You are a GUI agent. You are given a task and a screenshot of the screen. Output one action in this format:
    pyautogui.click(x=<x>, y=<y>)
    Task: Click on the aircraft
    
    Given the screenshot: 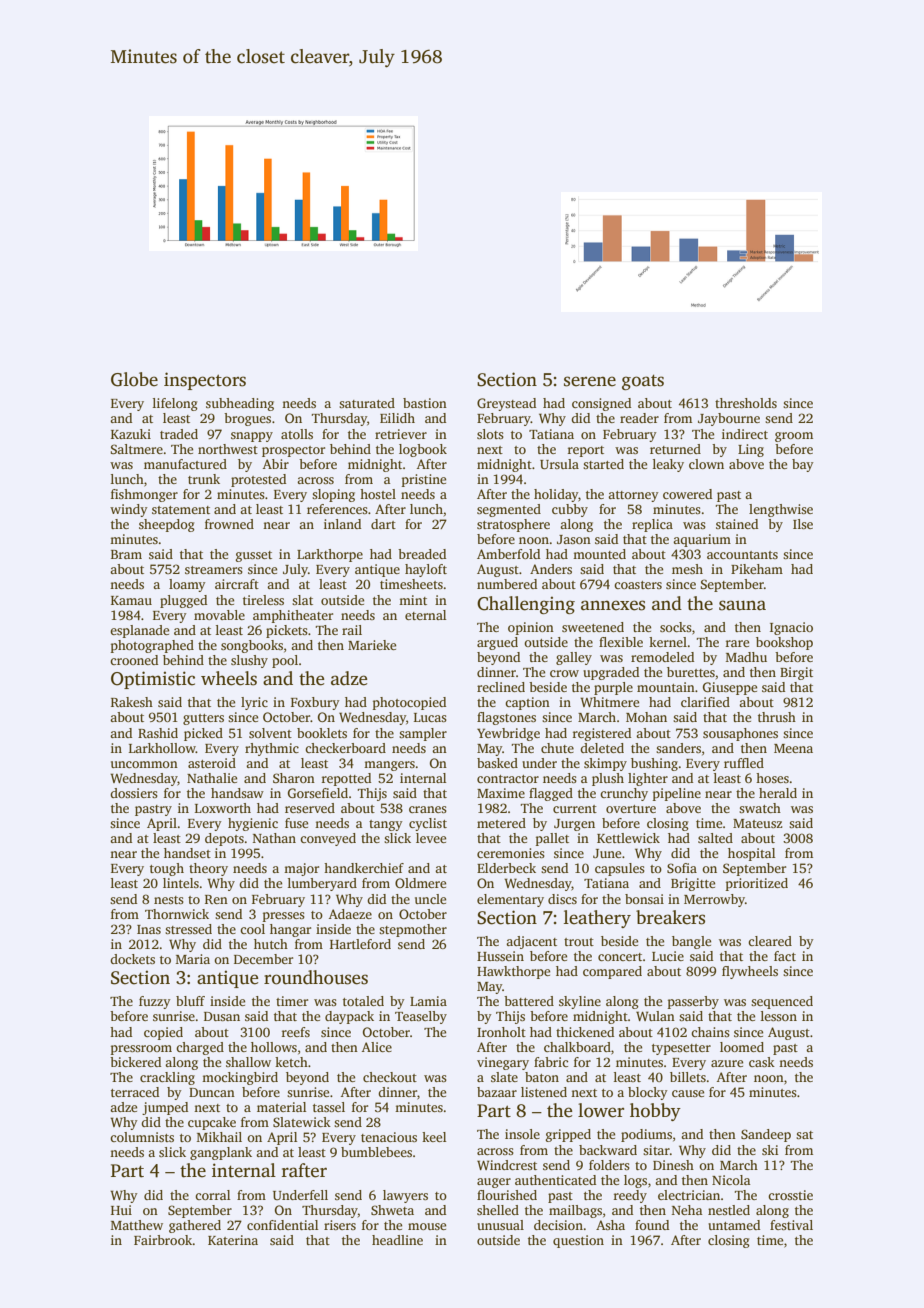 What is the action you would take?
    pyautogui.click(x=237, y=584)
